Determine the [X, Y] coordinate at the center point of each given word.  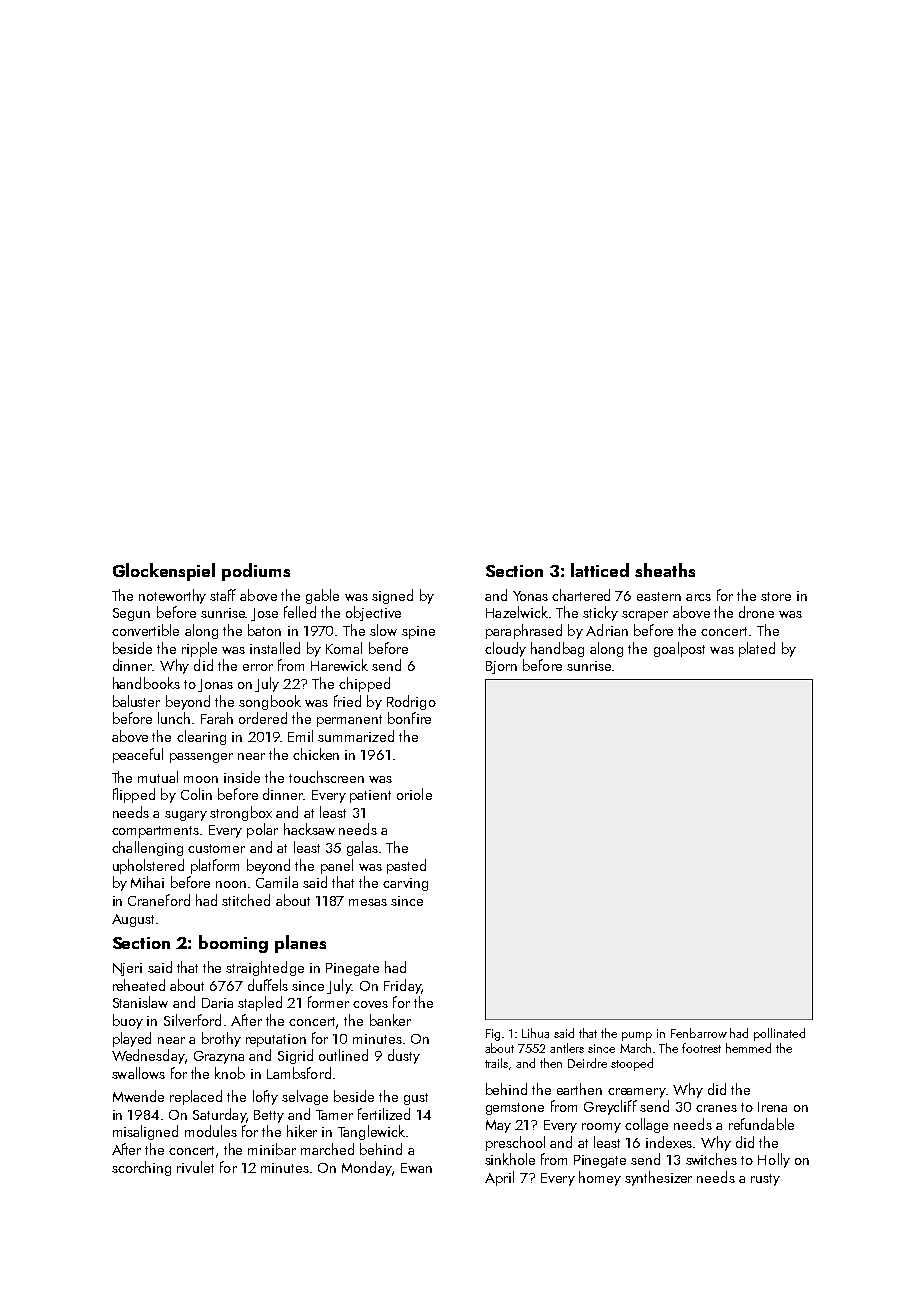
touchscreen [326, 777]
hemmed [748, 1048]
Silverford [192, 1020]
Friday [402, 986]
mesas [368, 902]
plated [757, 649]
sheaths [665, 570]
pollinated [779, 1034]
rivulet [195, 1167]
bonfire [409, 718]
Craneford [159, 900]
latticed [600, 570]
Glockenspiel [164, 572]
